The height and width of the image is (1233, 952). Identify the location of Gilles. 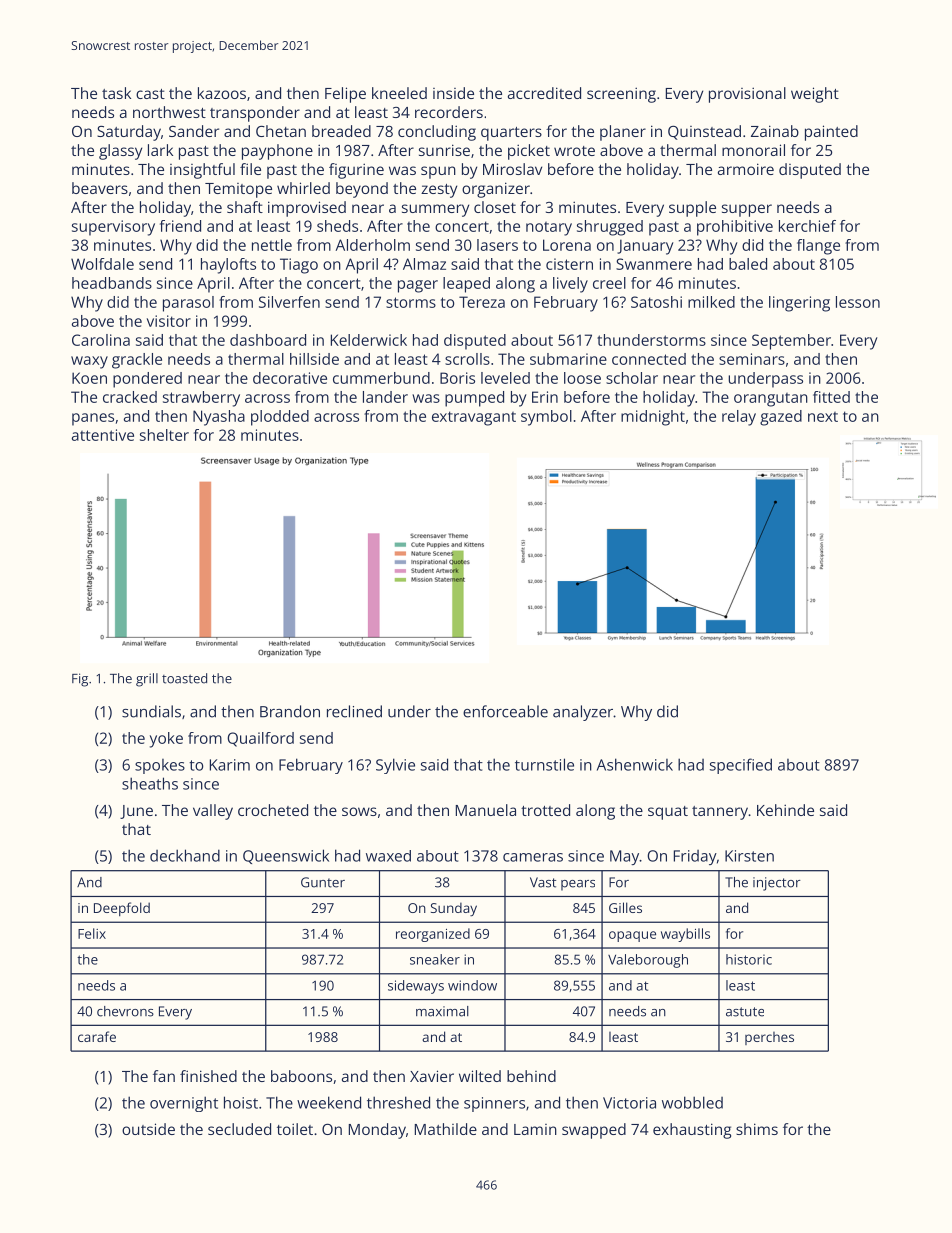
(625, 907).
